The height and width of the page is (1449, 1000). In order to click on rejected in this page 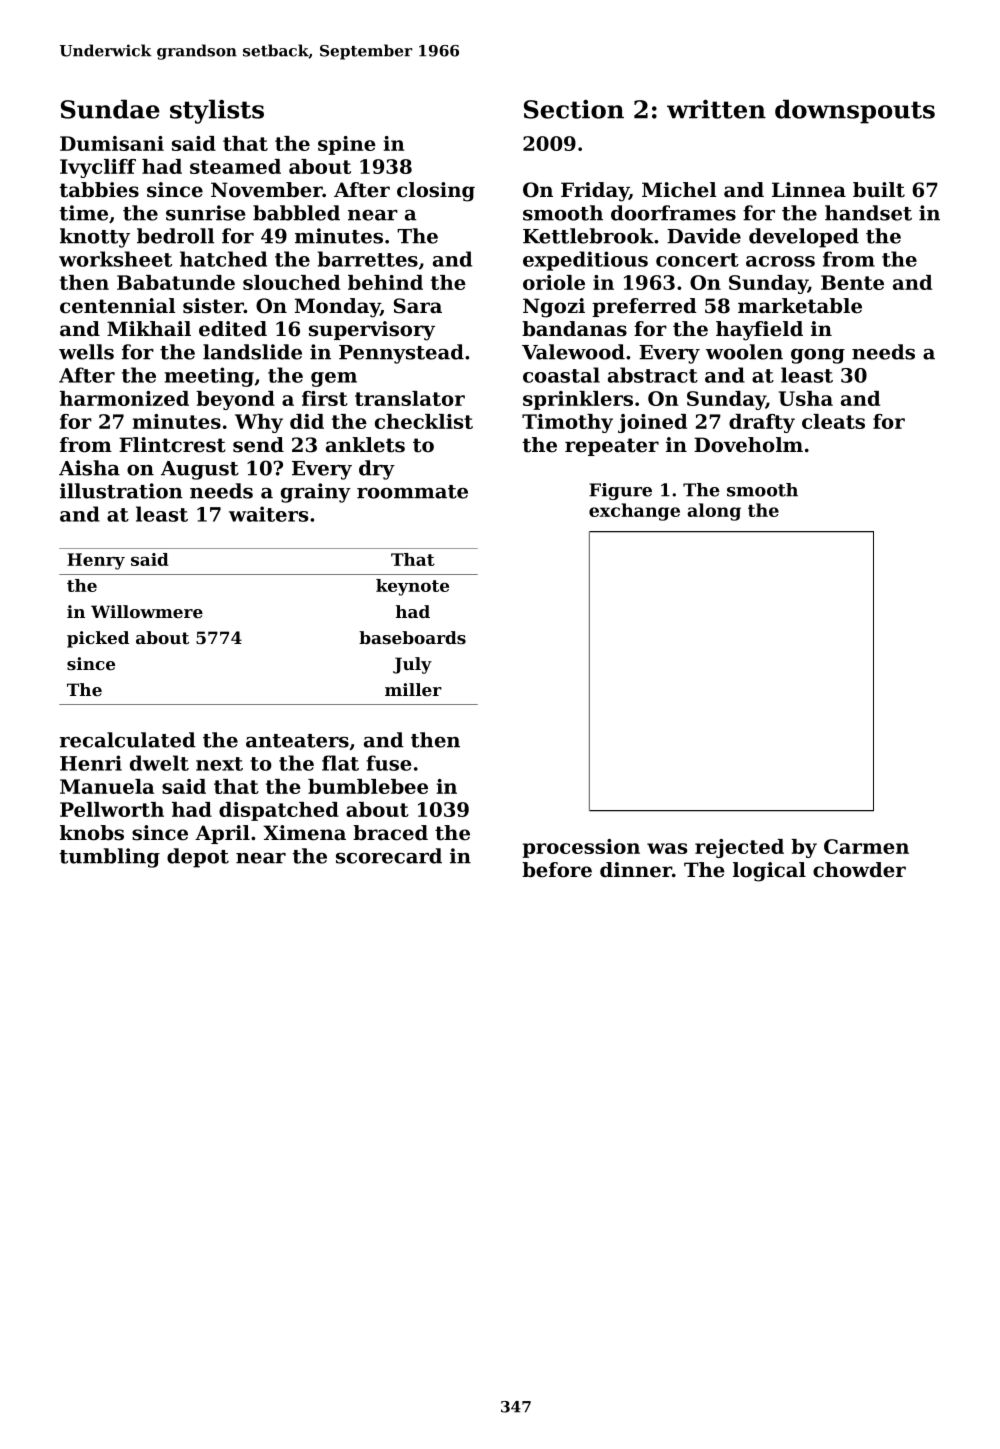, I will do `click(739, 848)`.
